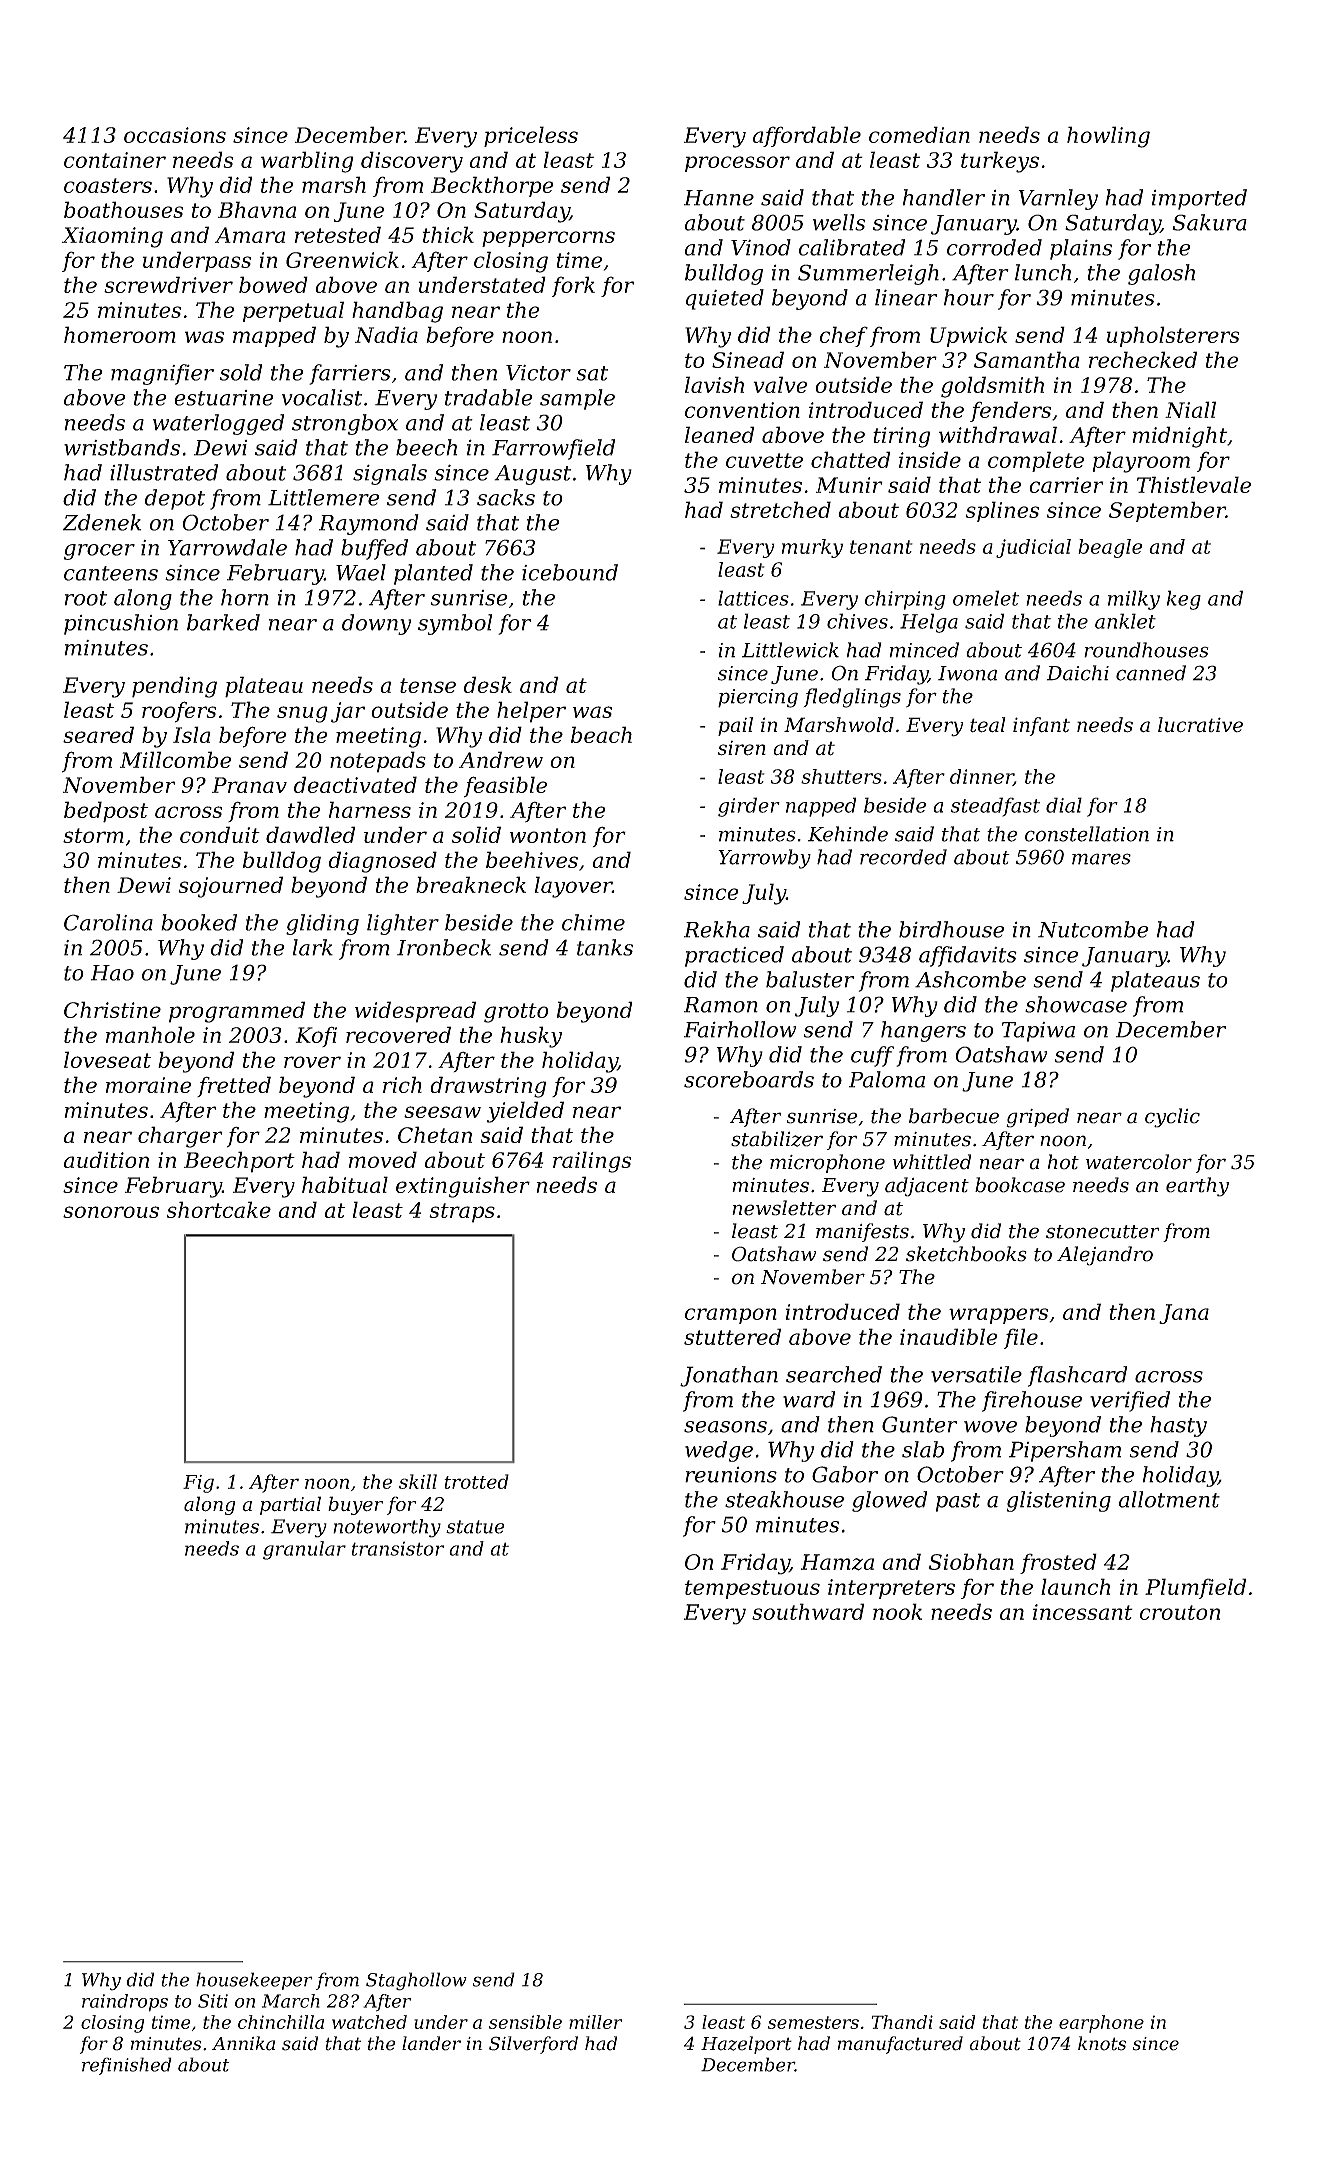 The height and width of the screenshot is (2172, 1319). Describe the element at coordinates (570, 572) in the screenshot. I see `icebound` at that location.
